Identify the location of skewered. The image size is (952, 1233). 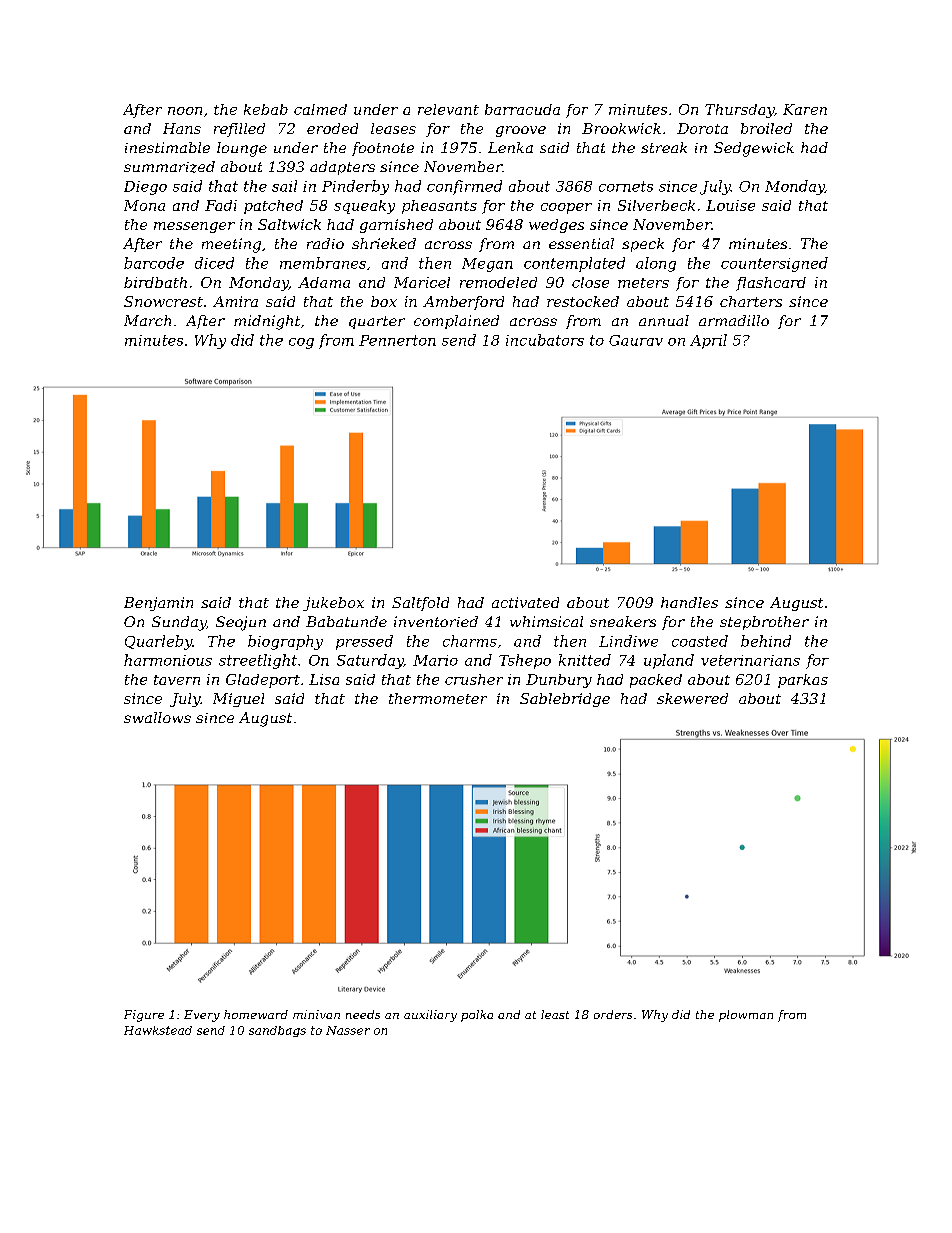
(692, 698).
